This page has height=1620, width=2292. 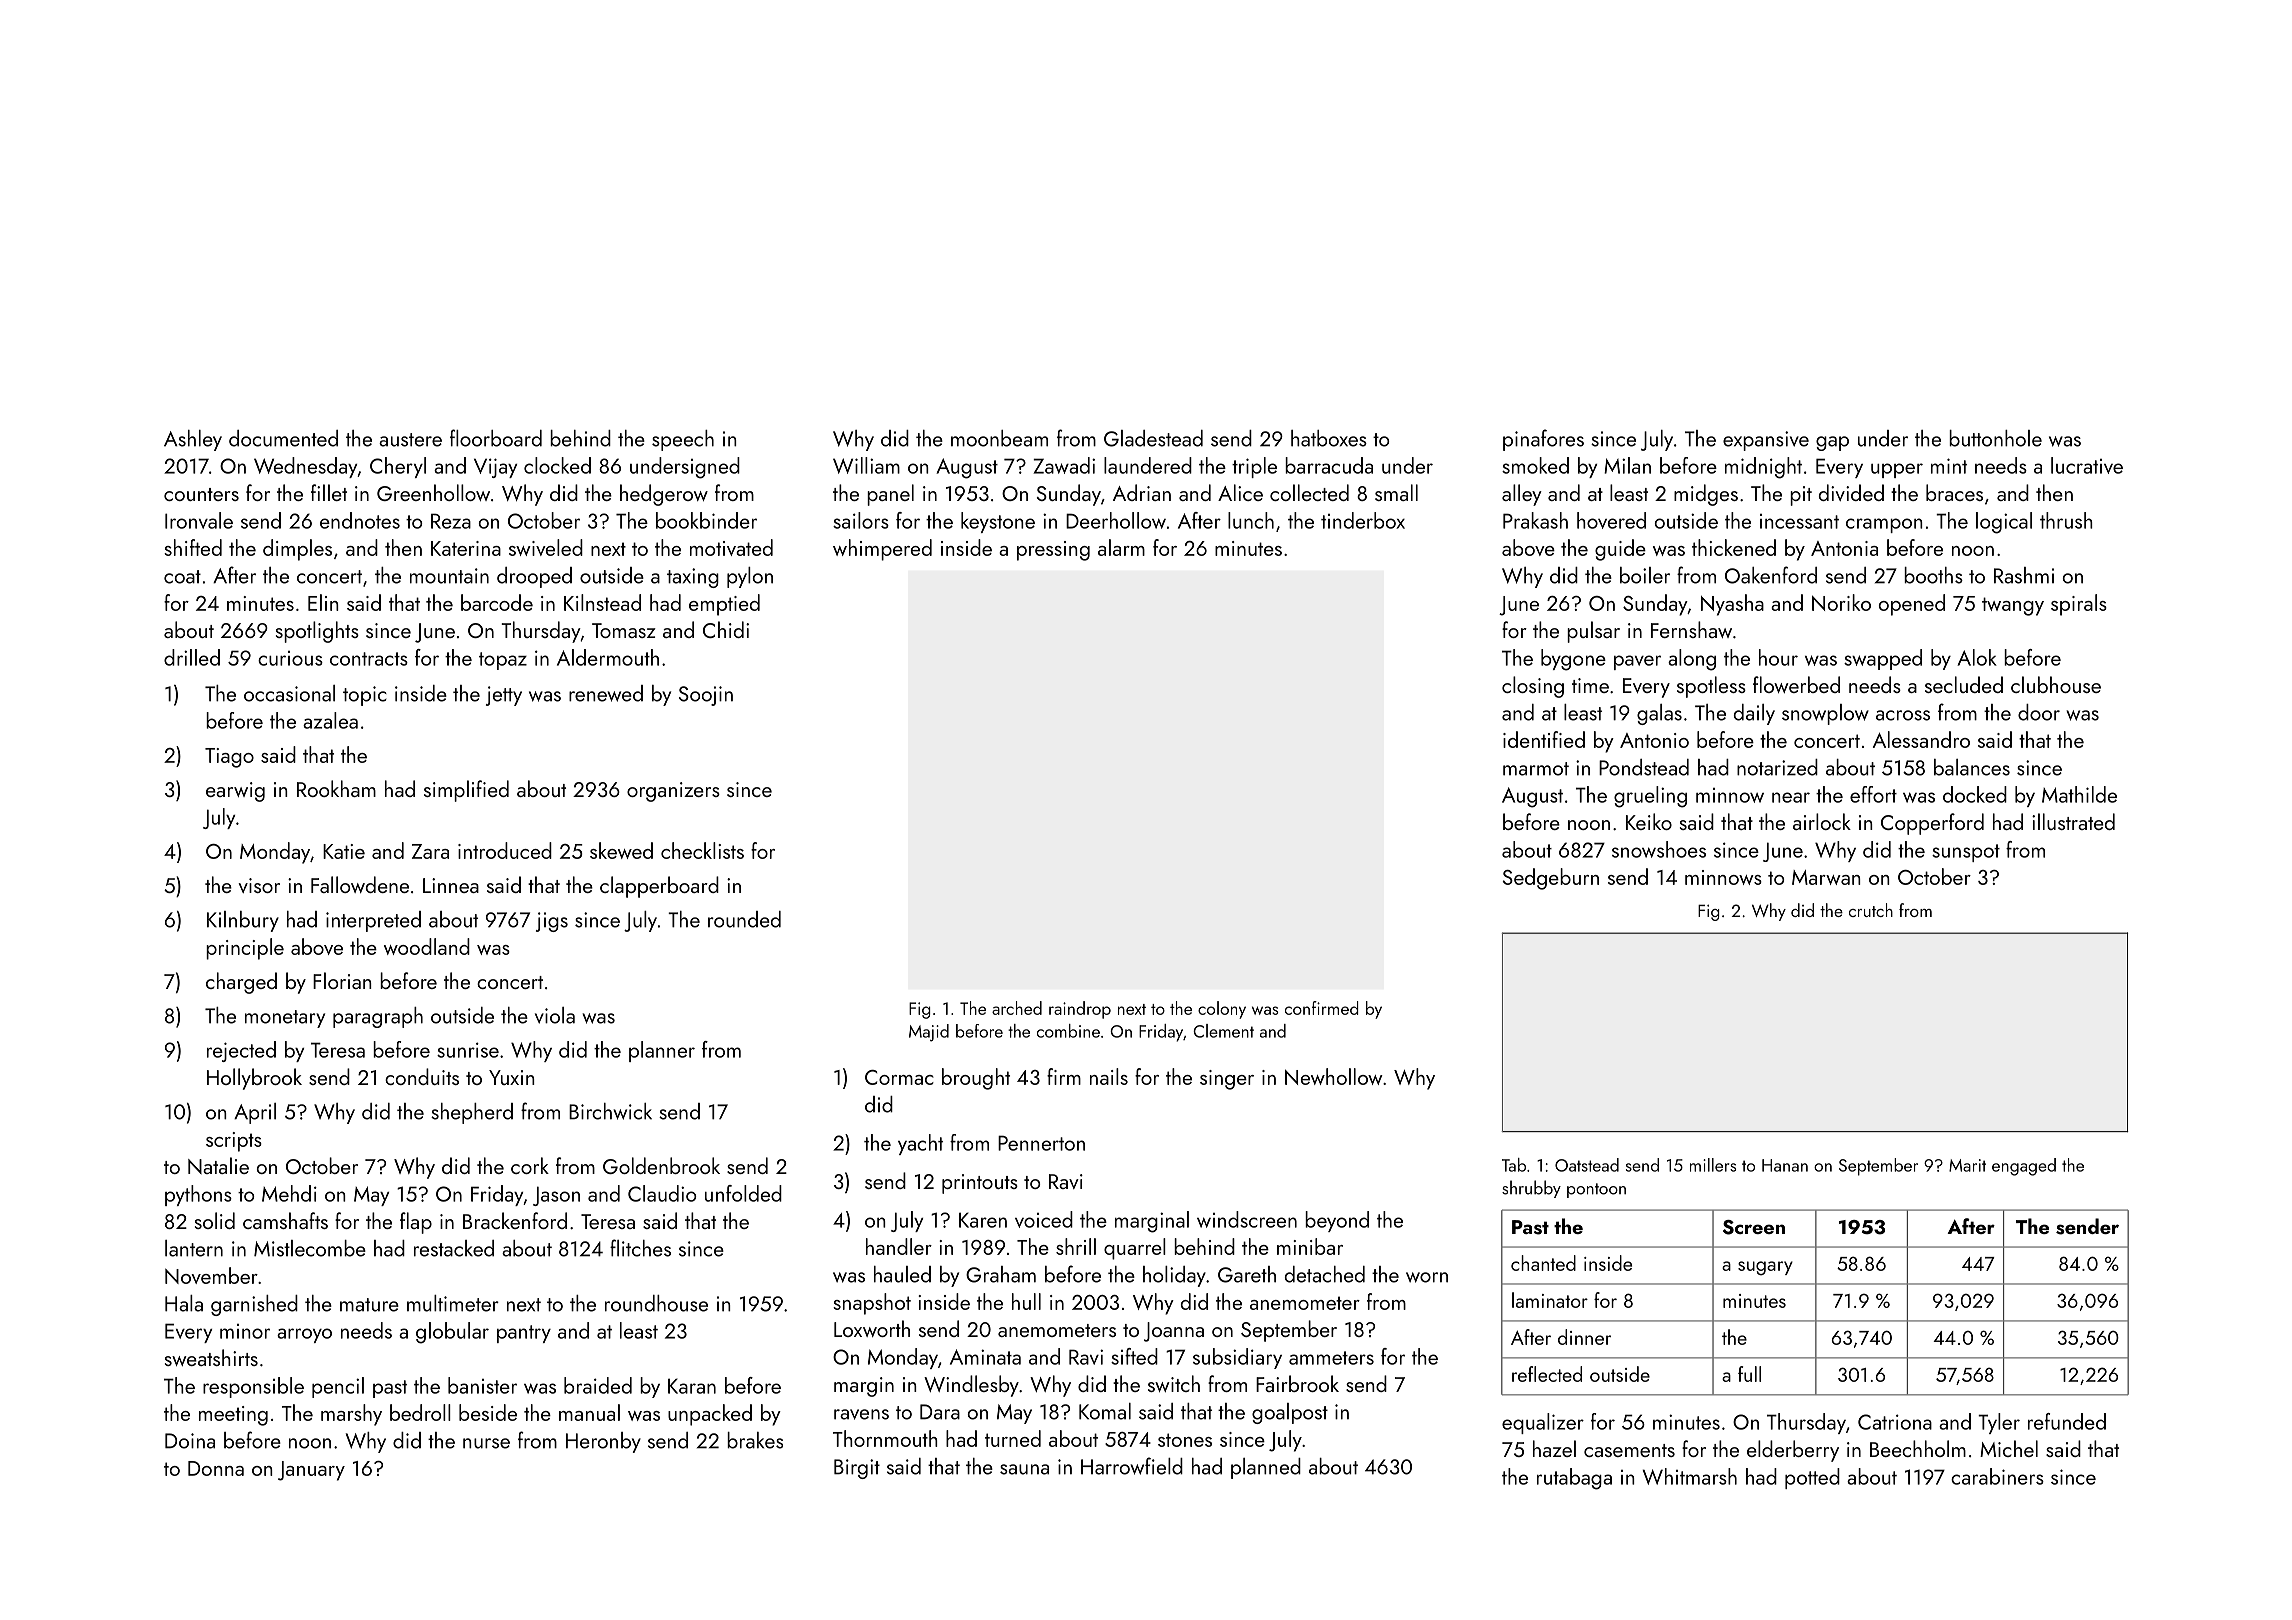 What do you see at coordinates (311, 1471) in the page?
I see `January` at bounding box center [311, 1471].
